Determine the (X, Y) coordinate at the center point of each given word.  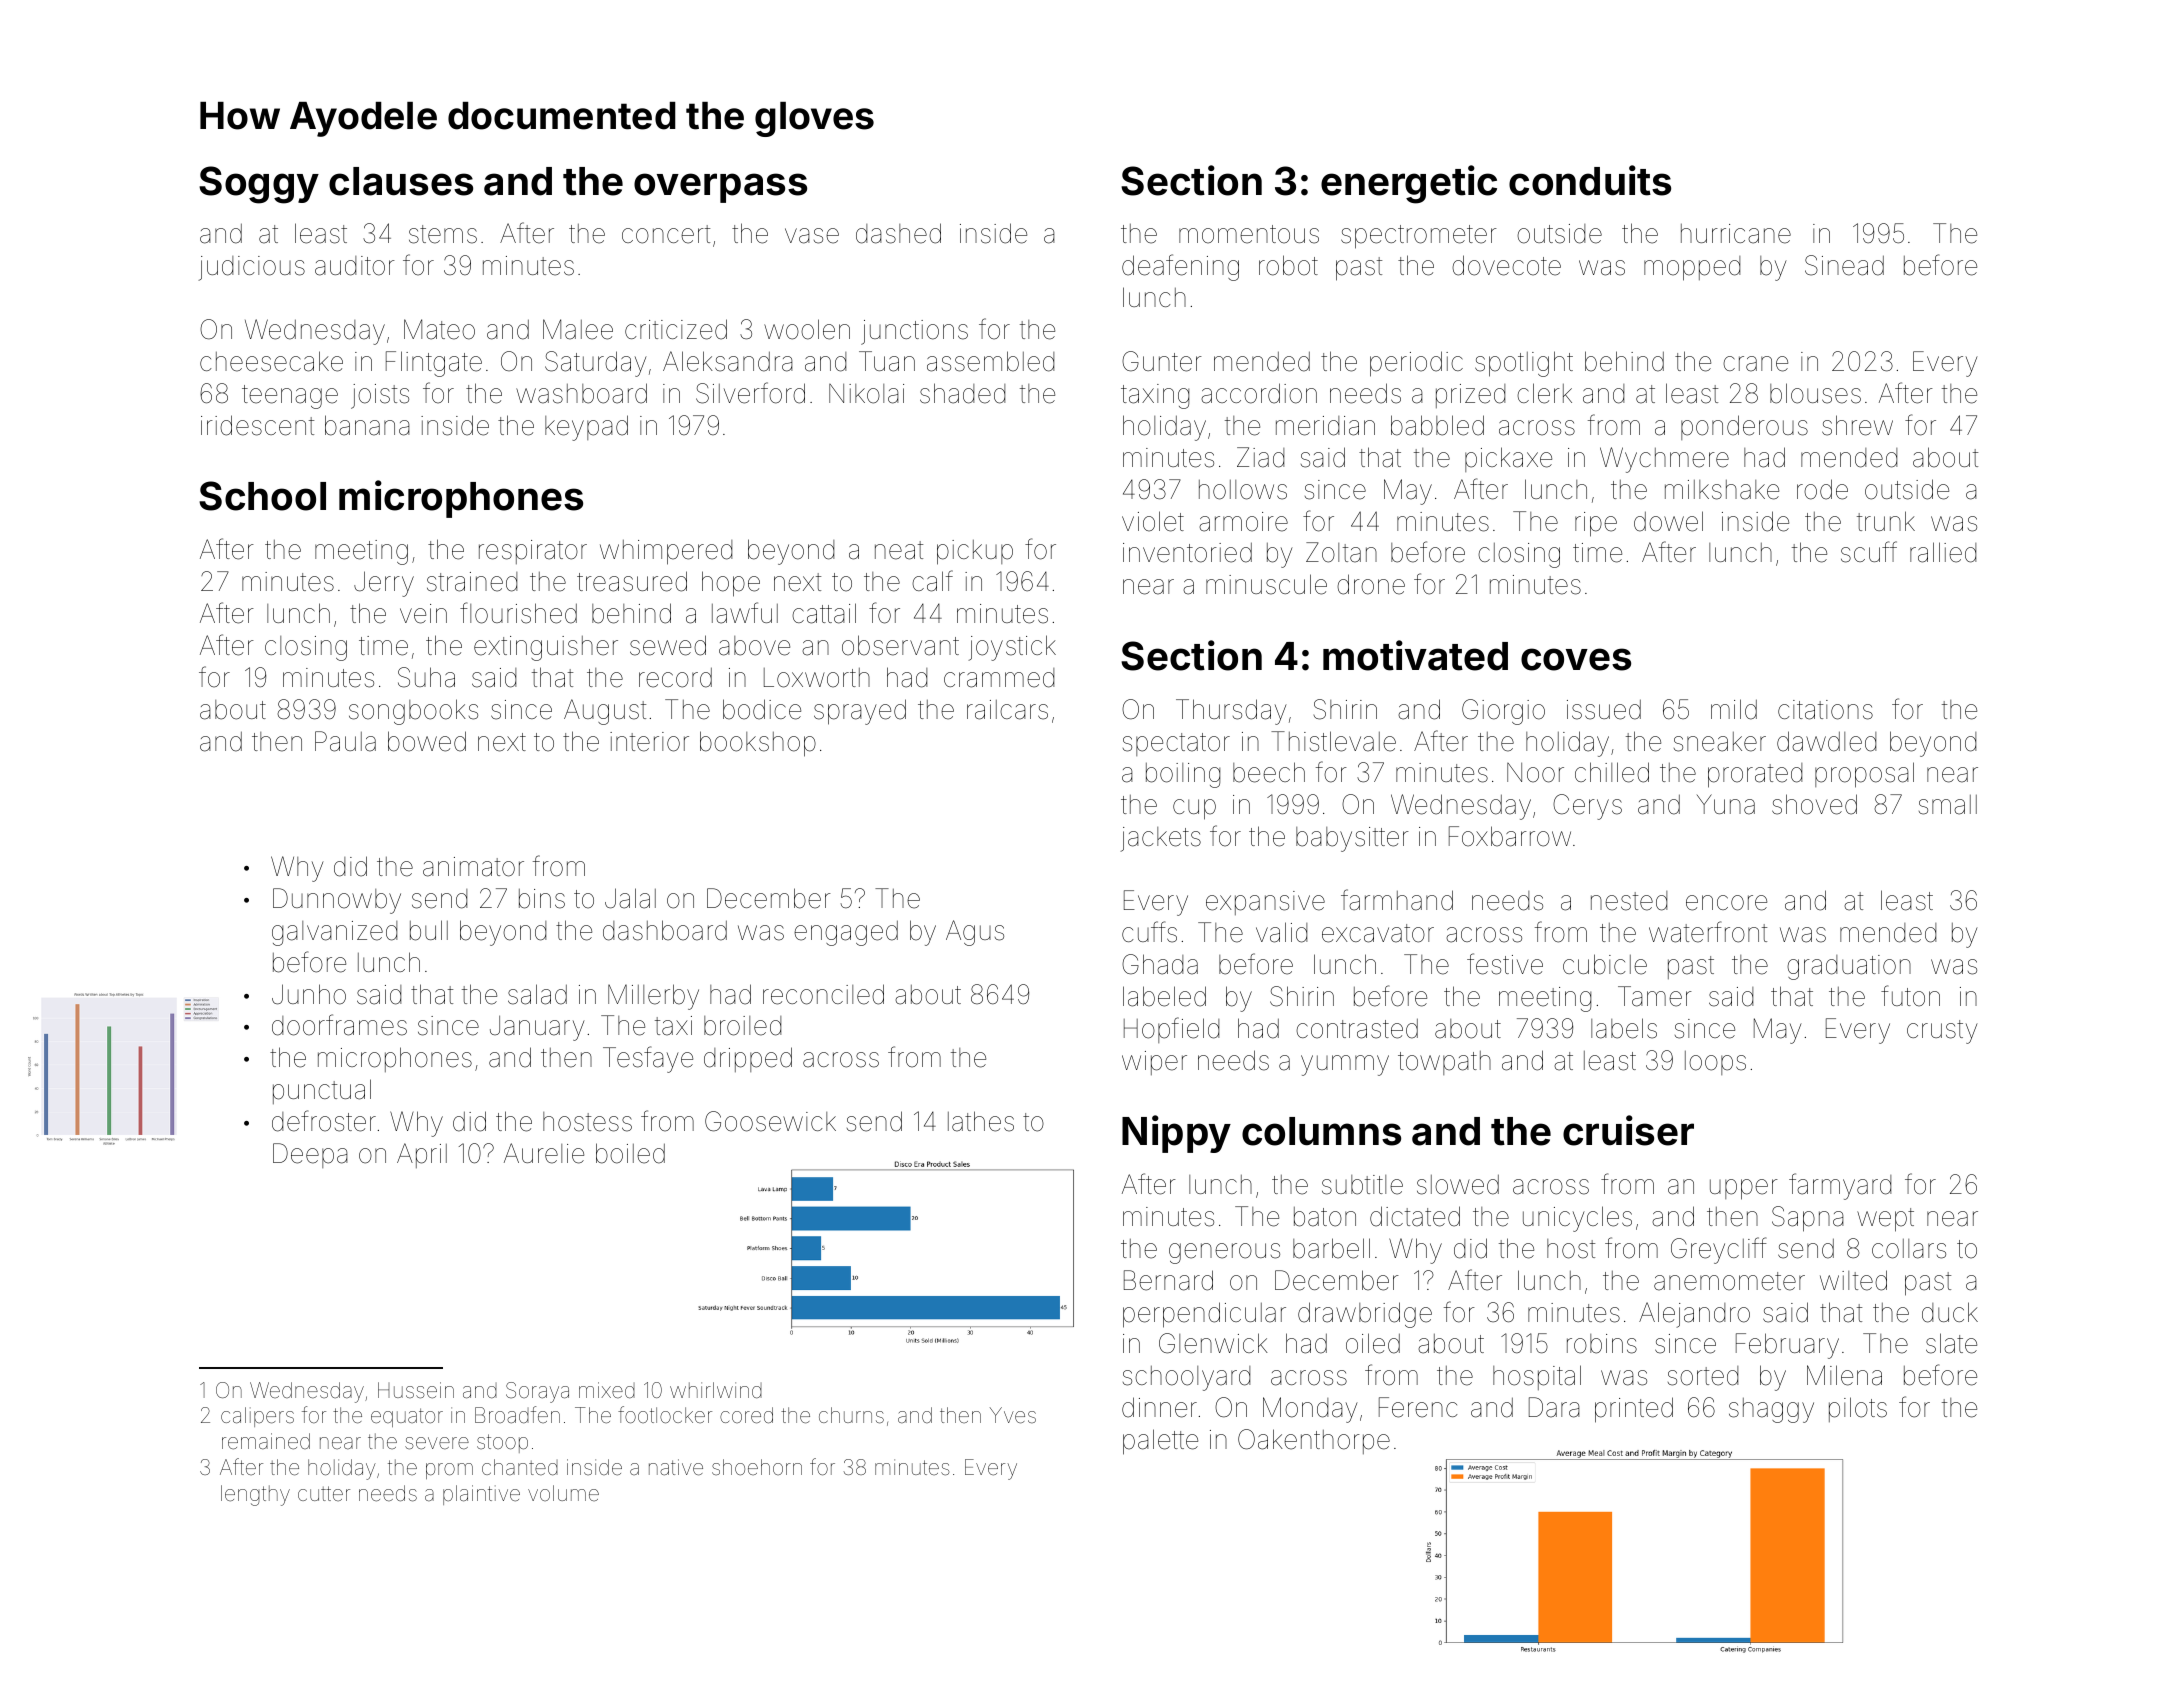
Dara (1554, 1407)
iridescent (257, 425)
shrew (1857, 425)
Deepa (310, 1155)
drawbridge (1365, 1315)
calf (932, 581)
